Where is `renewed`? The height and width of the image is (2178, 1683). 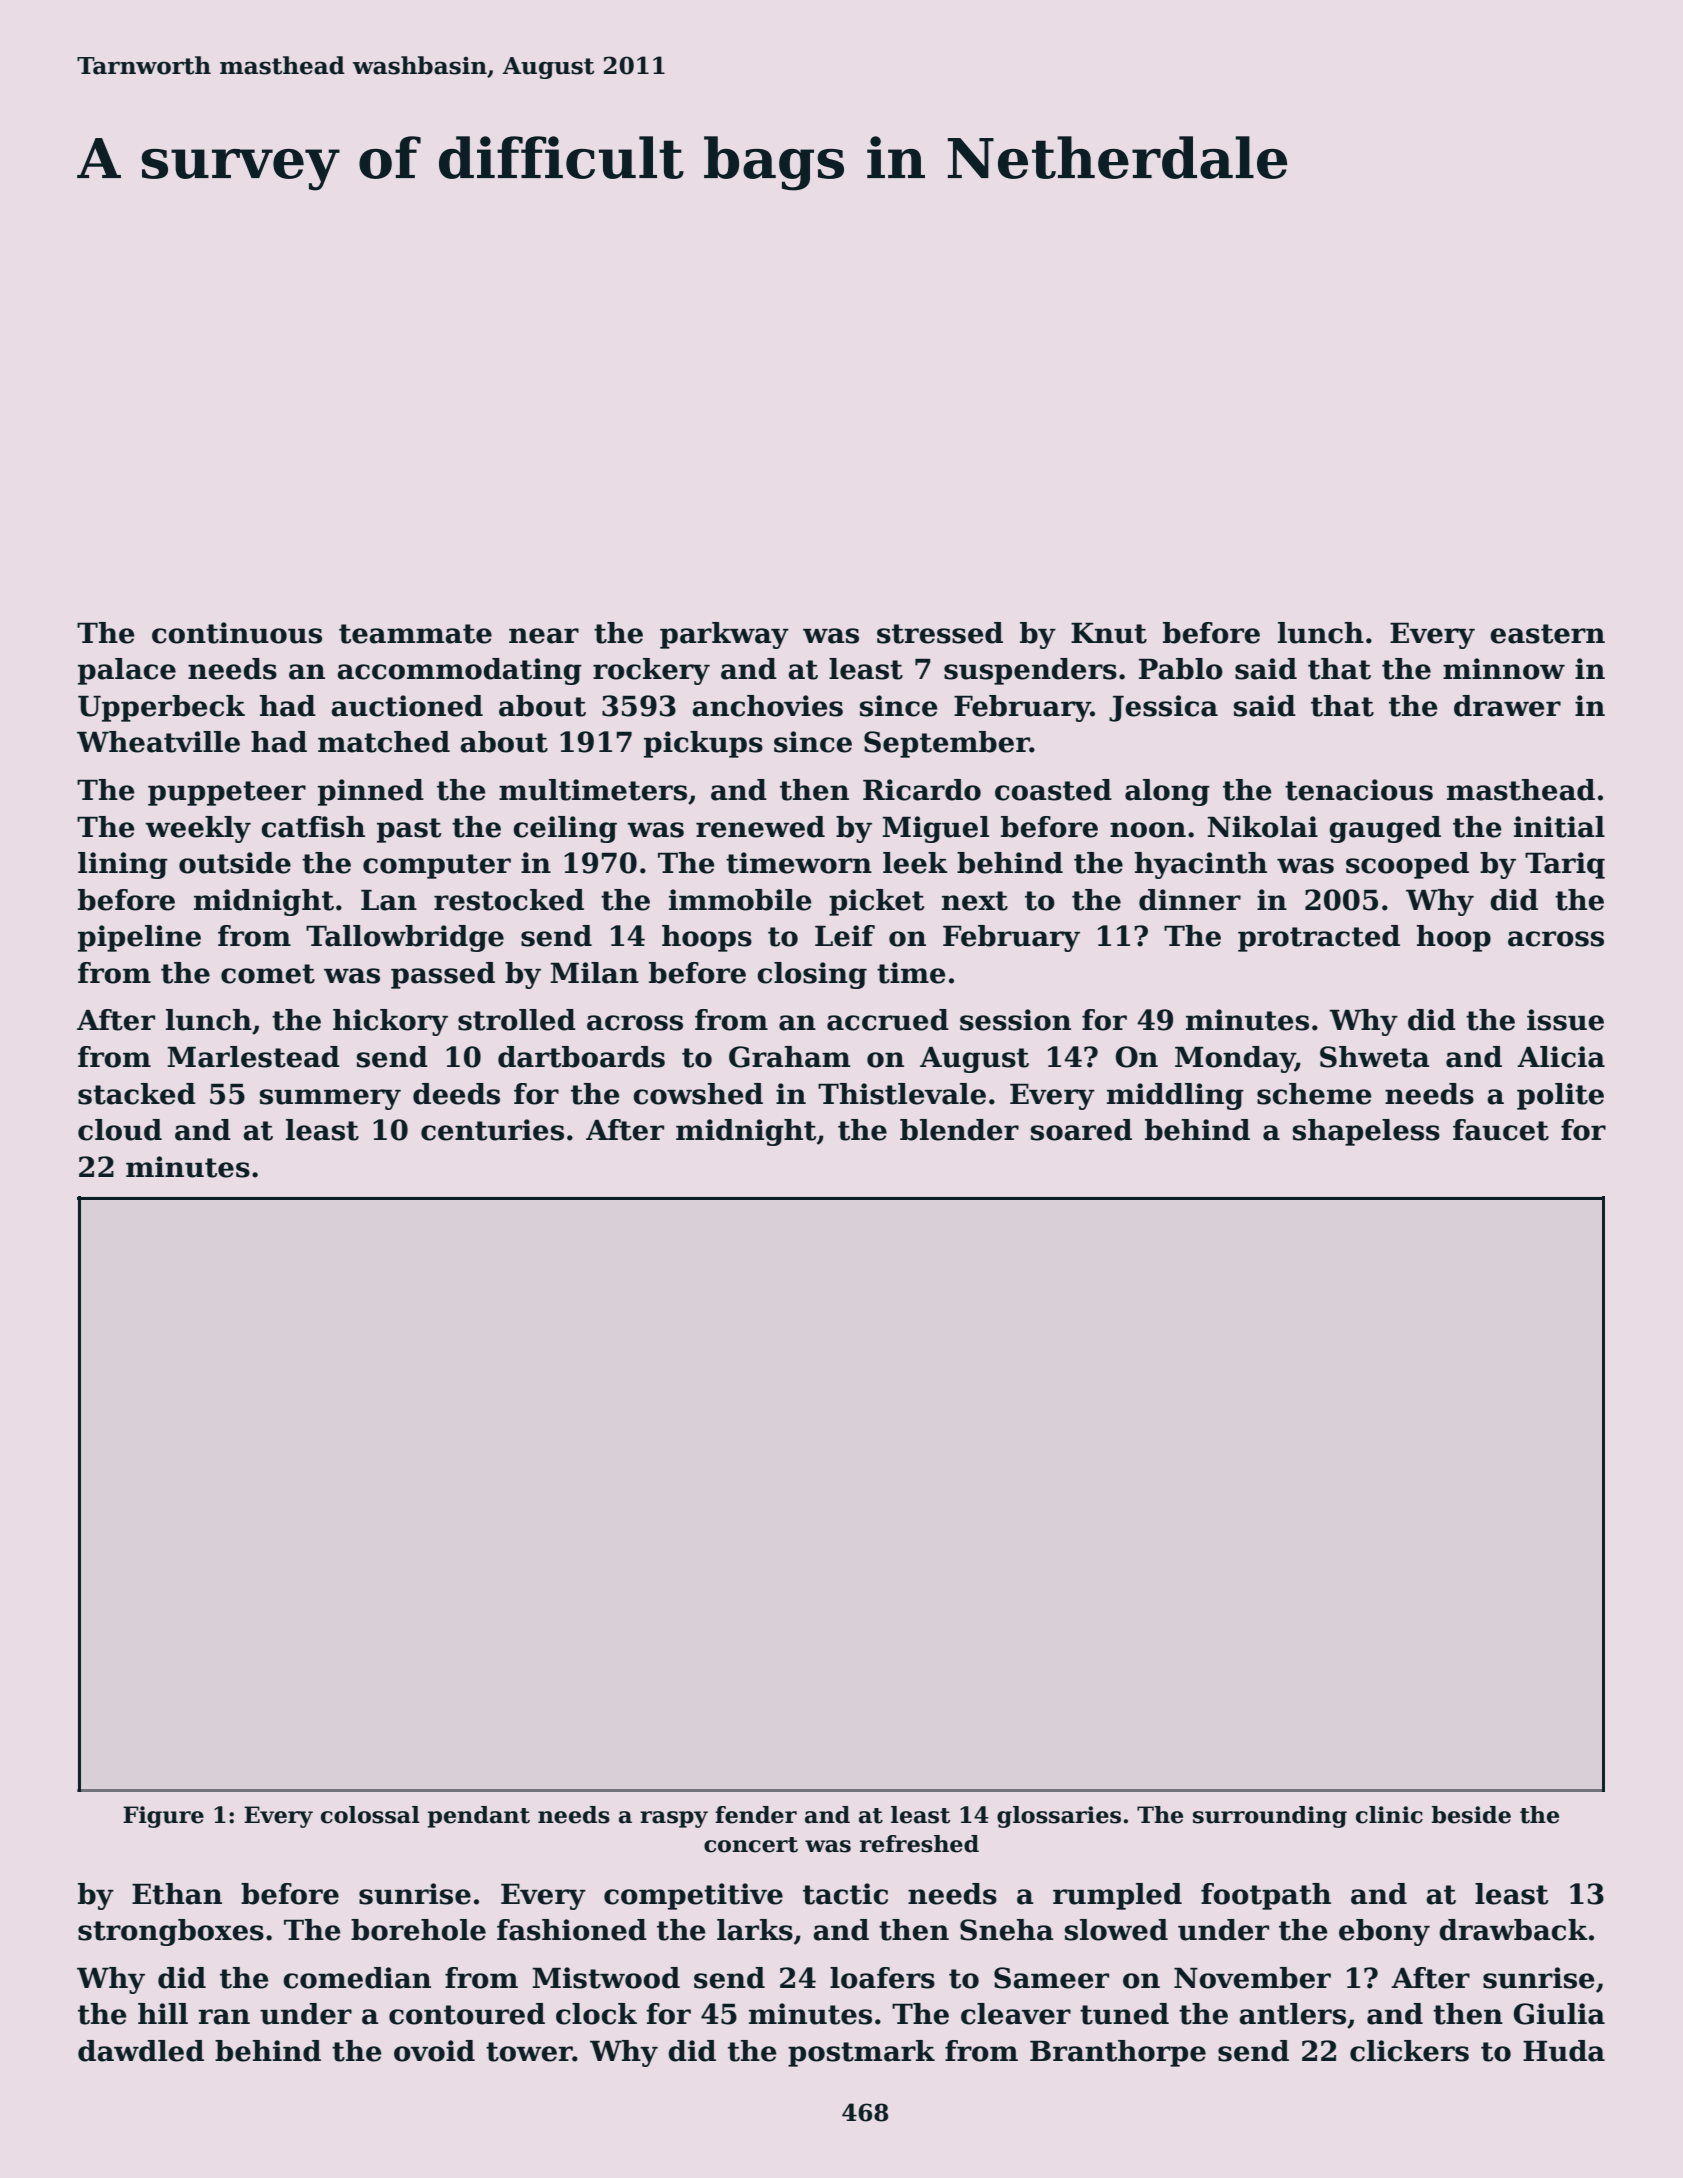
renewed is located at coordinates (760, 827).
